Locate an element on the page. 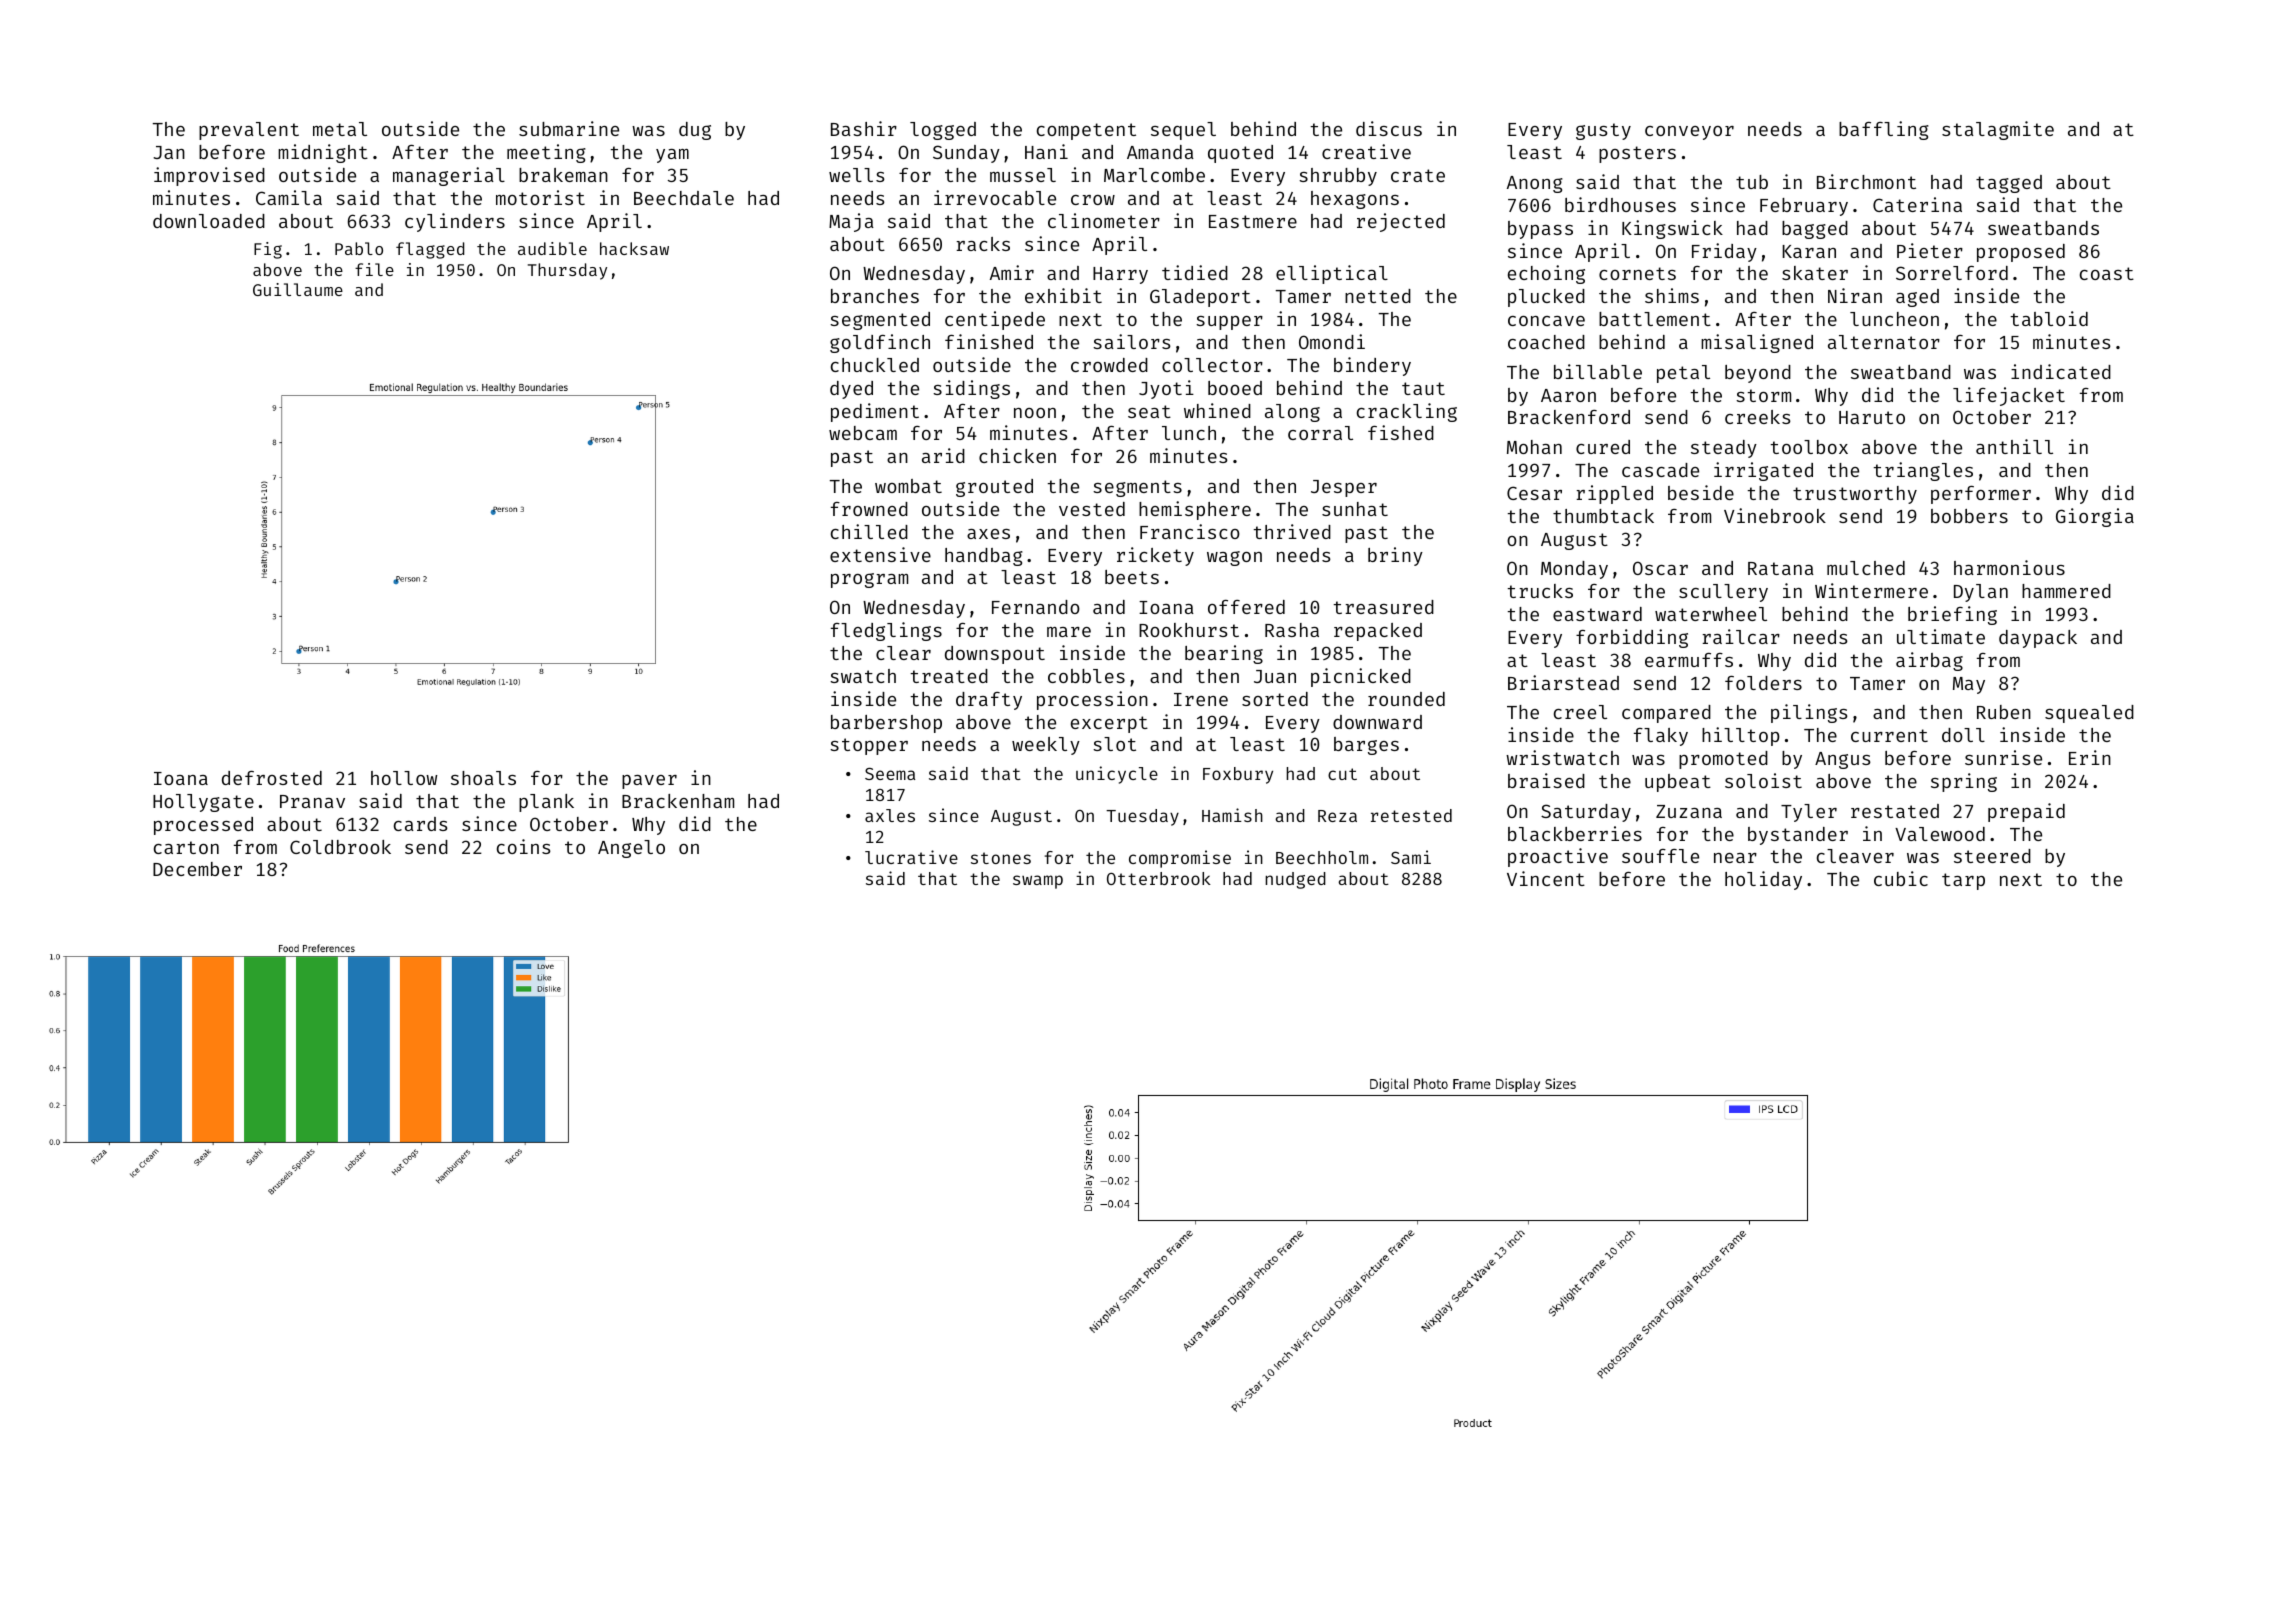 Image resolution: width=2292 pixels, height=1620 pixels. Hollygate is located at coordinates (203, 803).
